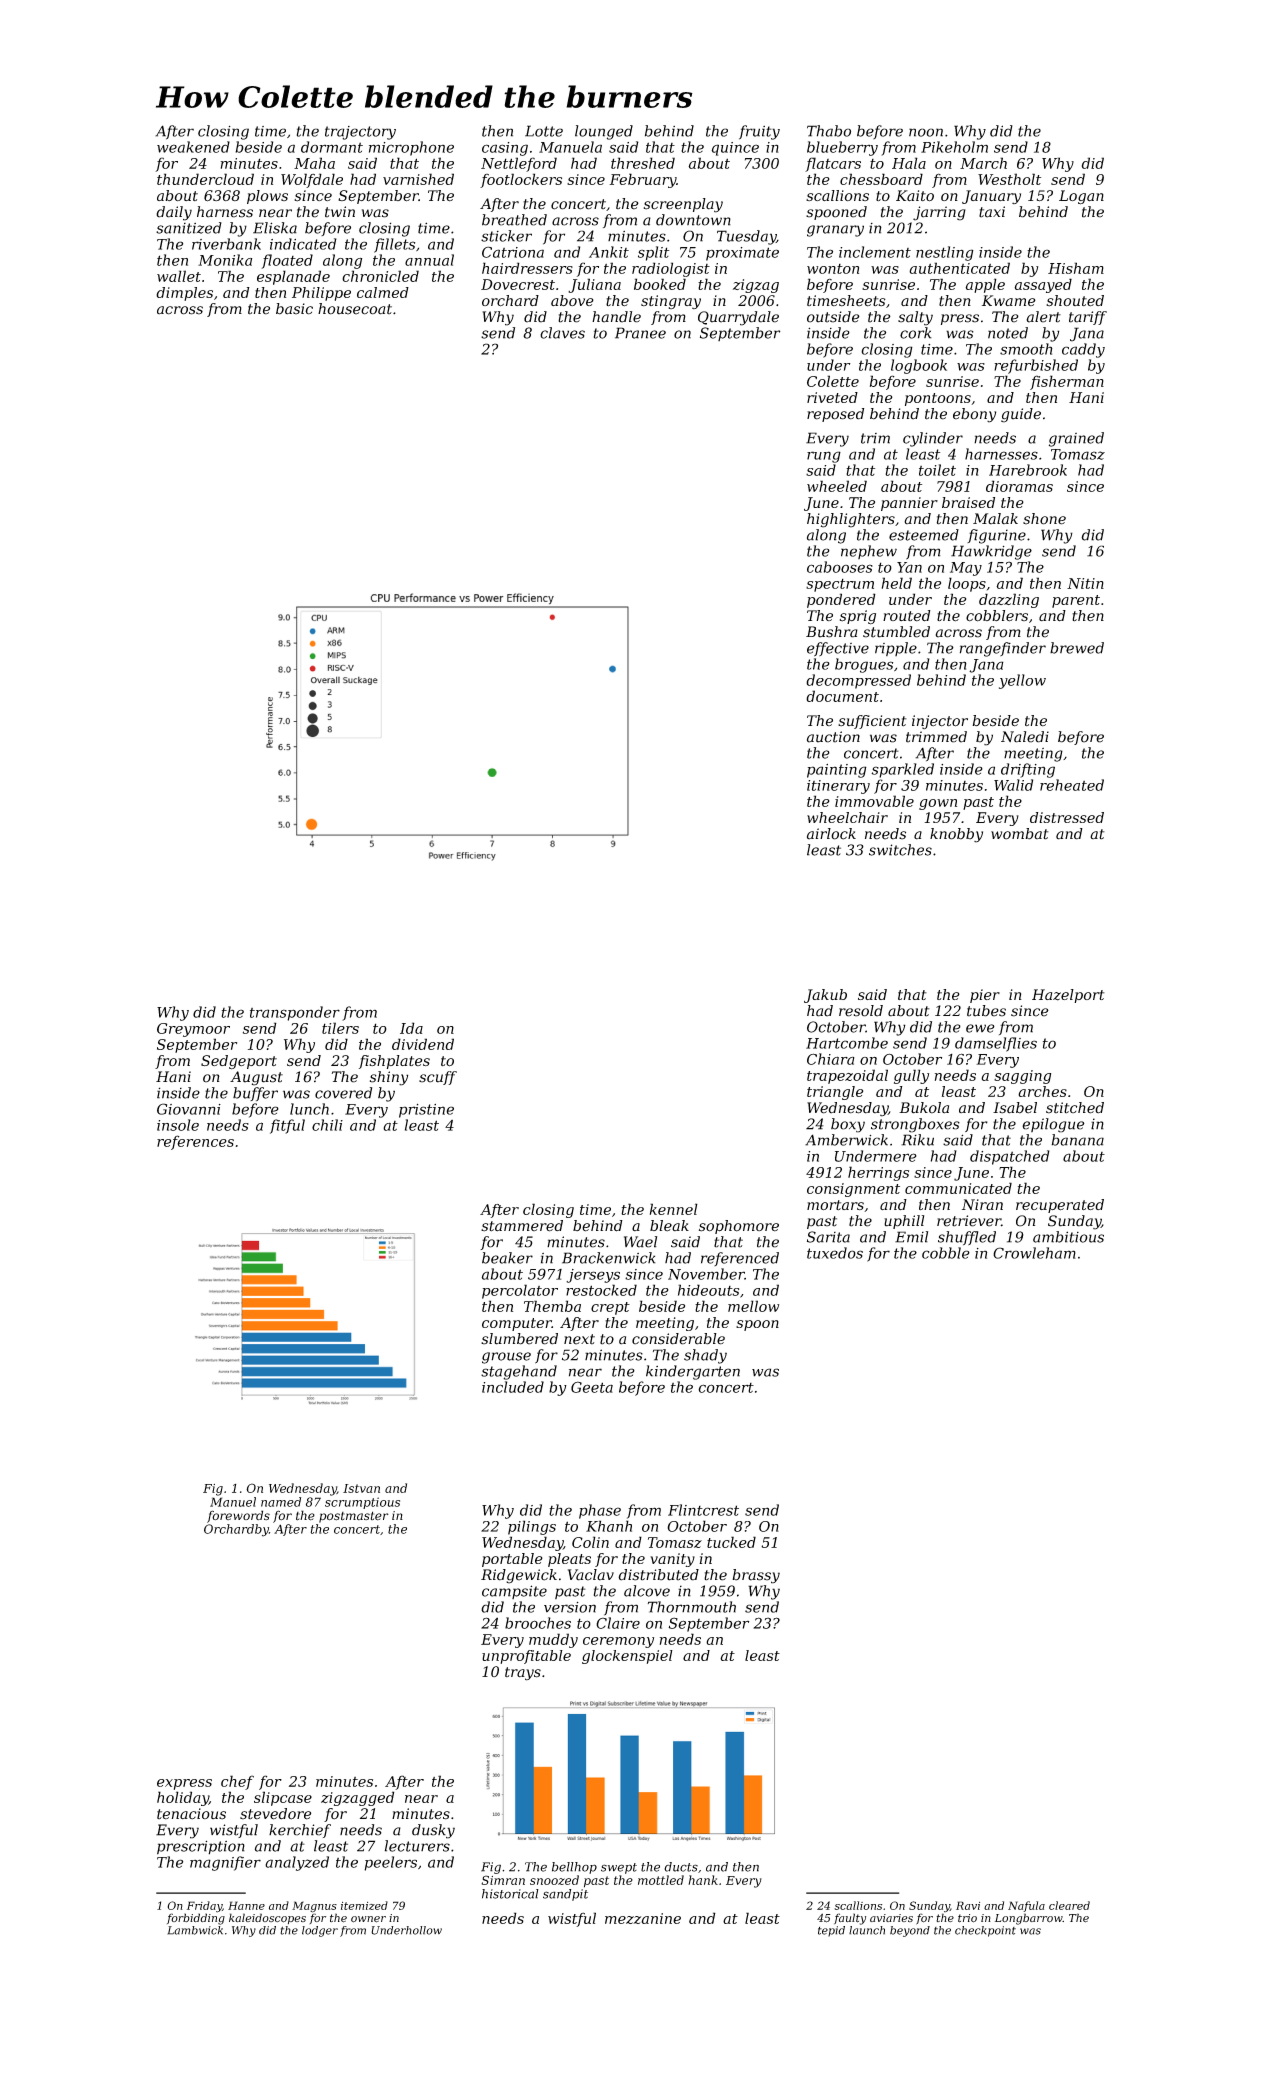 This page has height=2077, width=1261. I want to click on esteemed, so click(924, 535).
